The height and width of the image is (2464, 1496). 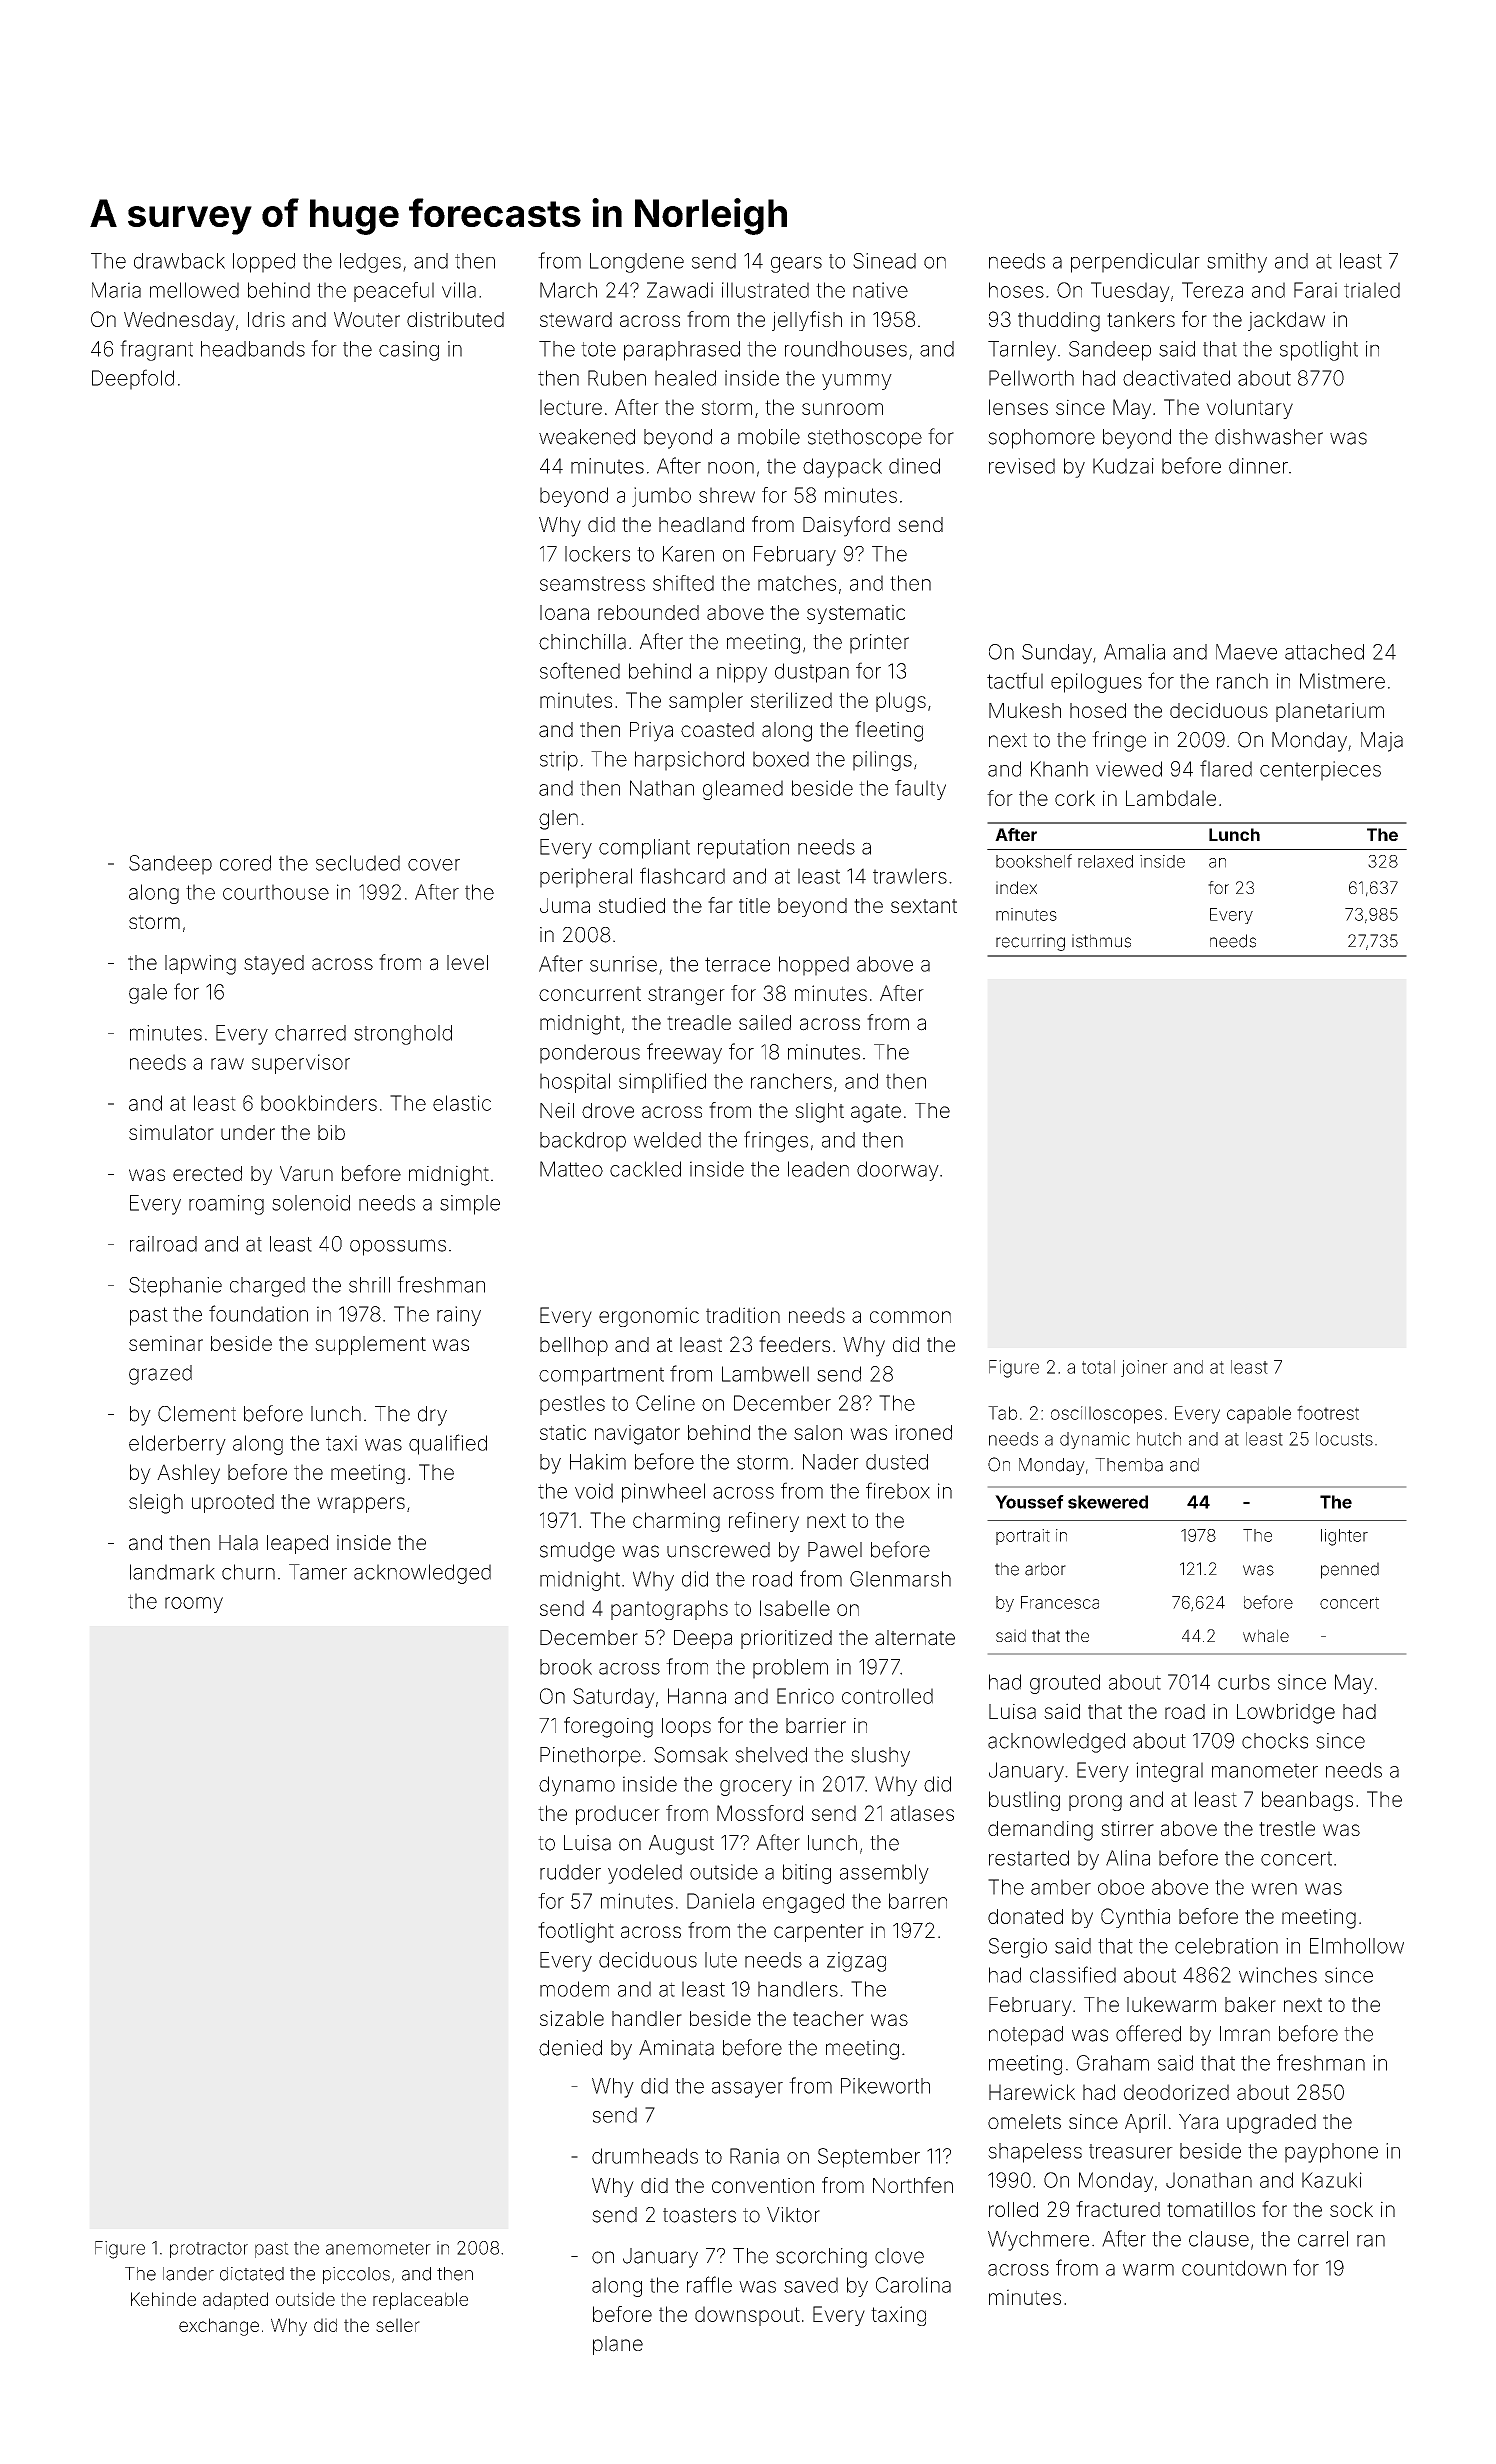 What do you see at coordinates (264, 263) in the image?
I see `lopped` at bounding box center [264, 263].
